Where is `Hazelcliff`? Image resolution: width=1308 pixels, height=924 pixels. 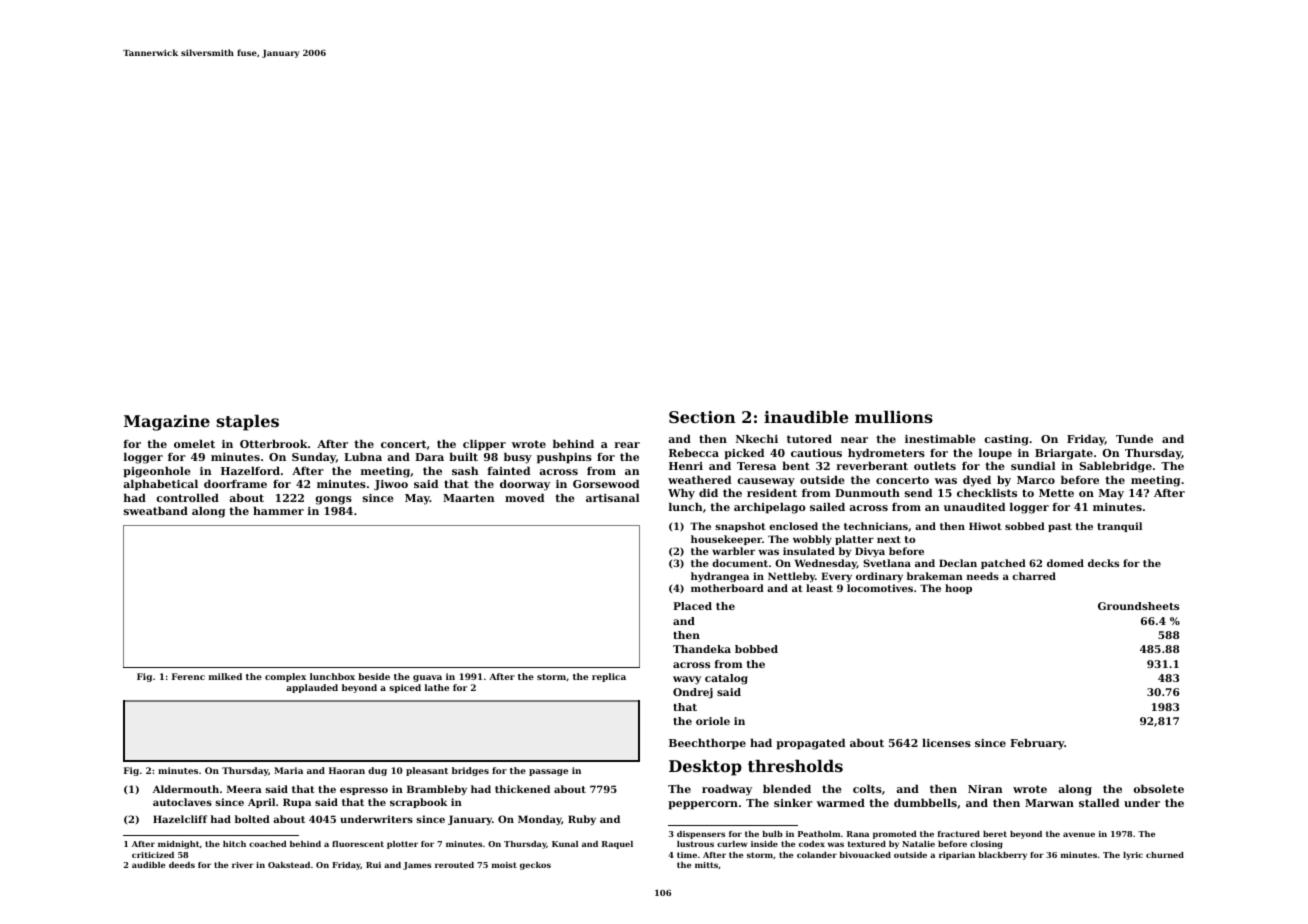 Hazelcliff is located at coordinates (180, 819).
